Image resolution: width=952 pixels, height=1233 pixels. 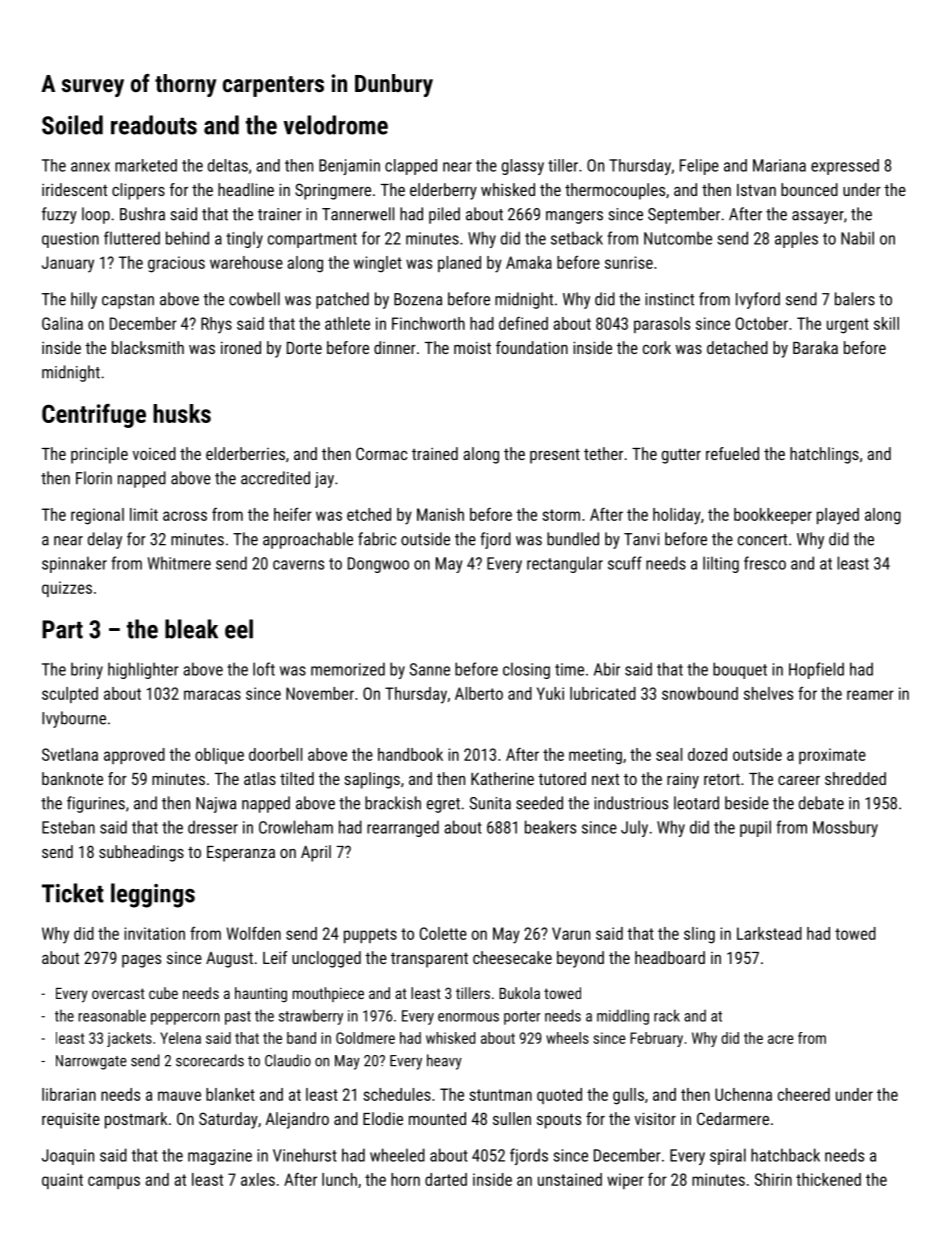 What do you see at coordinates (154, 125) in the page?
I see `readouts` at bounding box center [154, 125].
